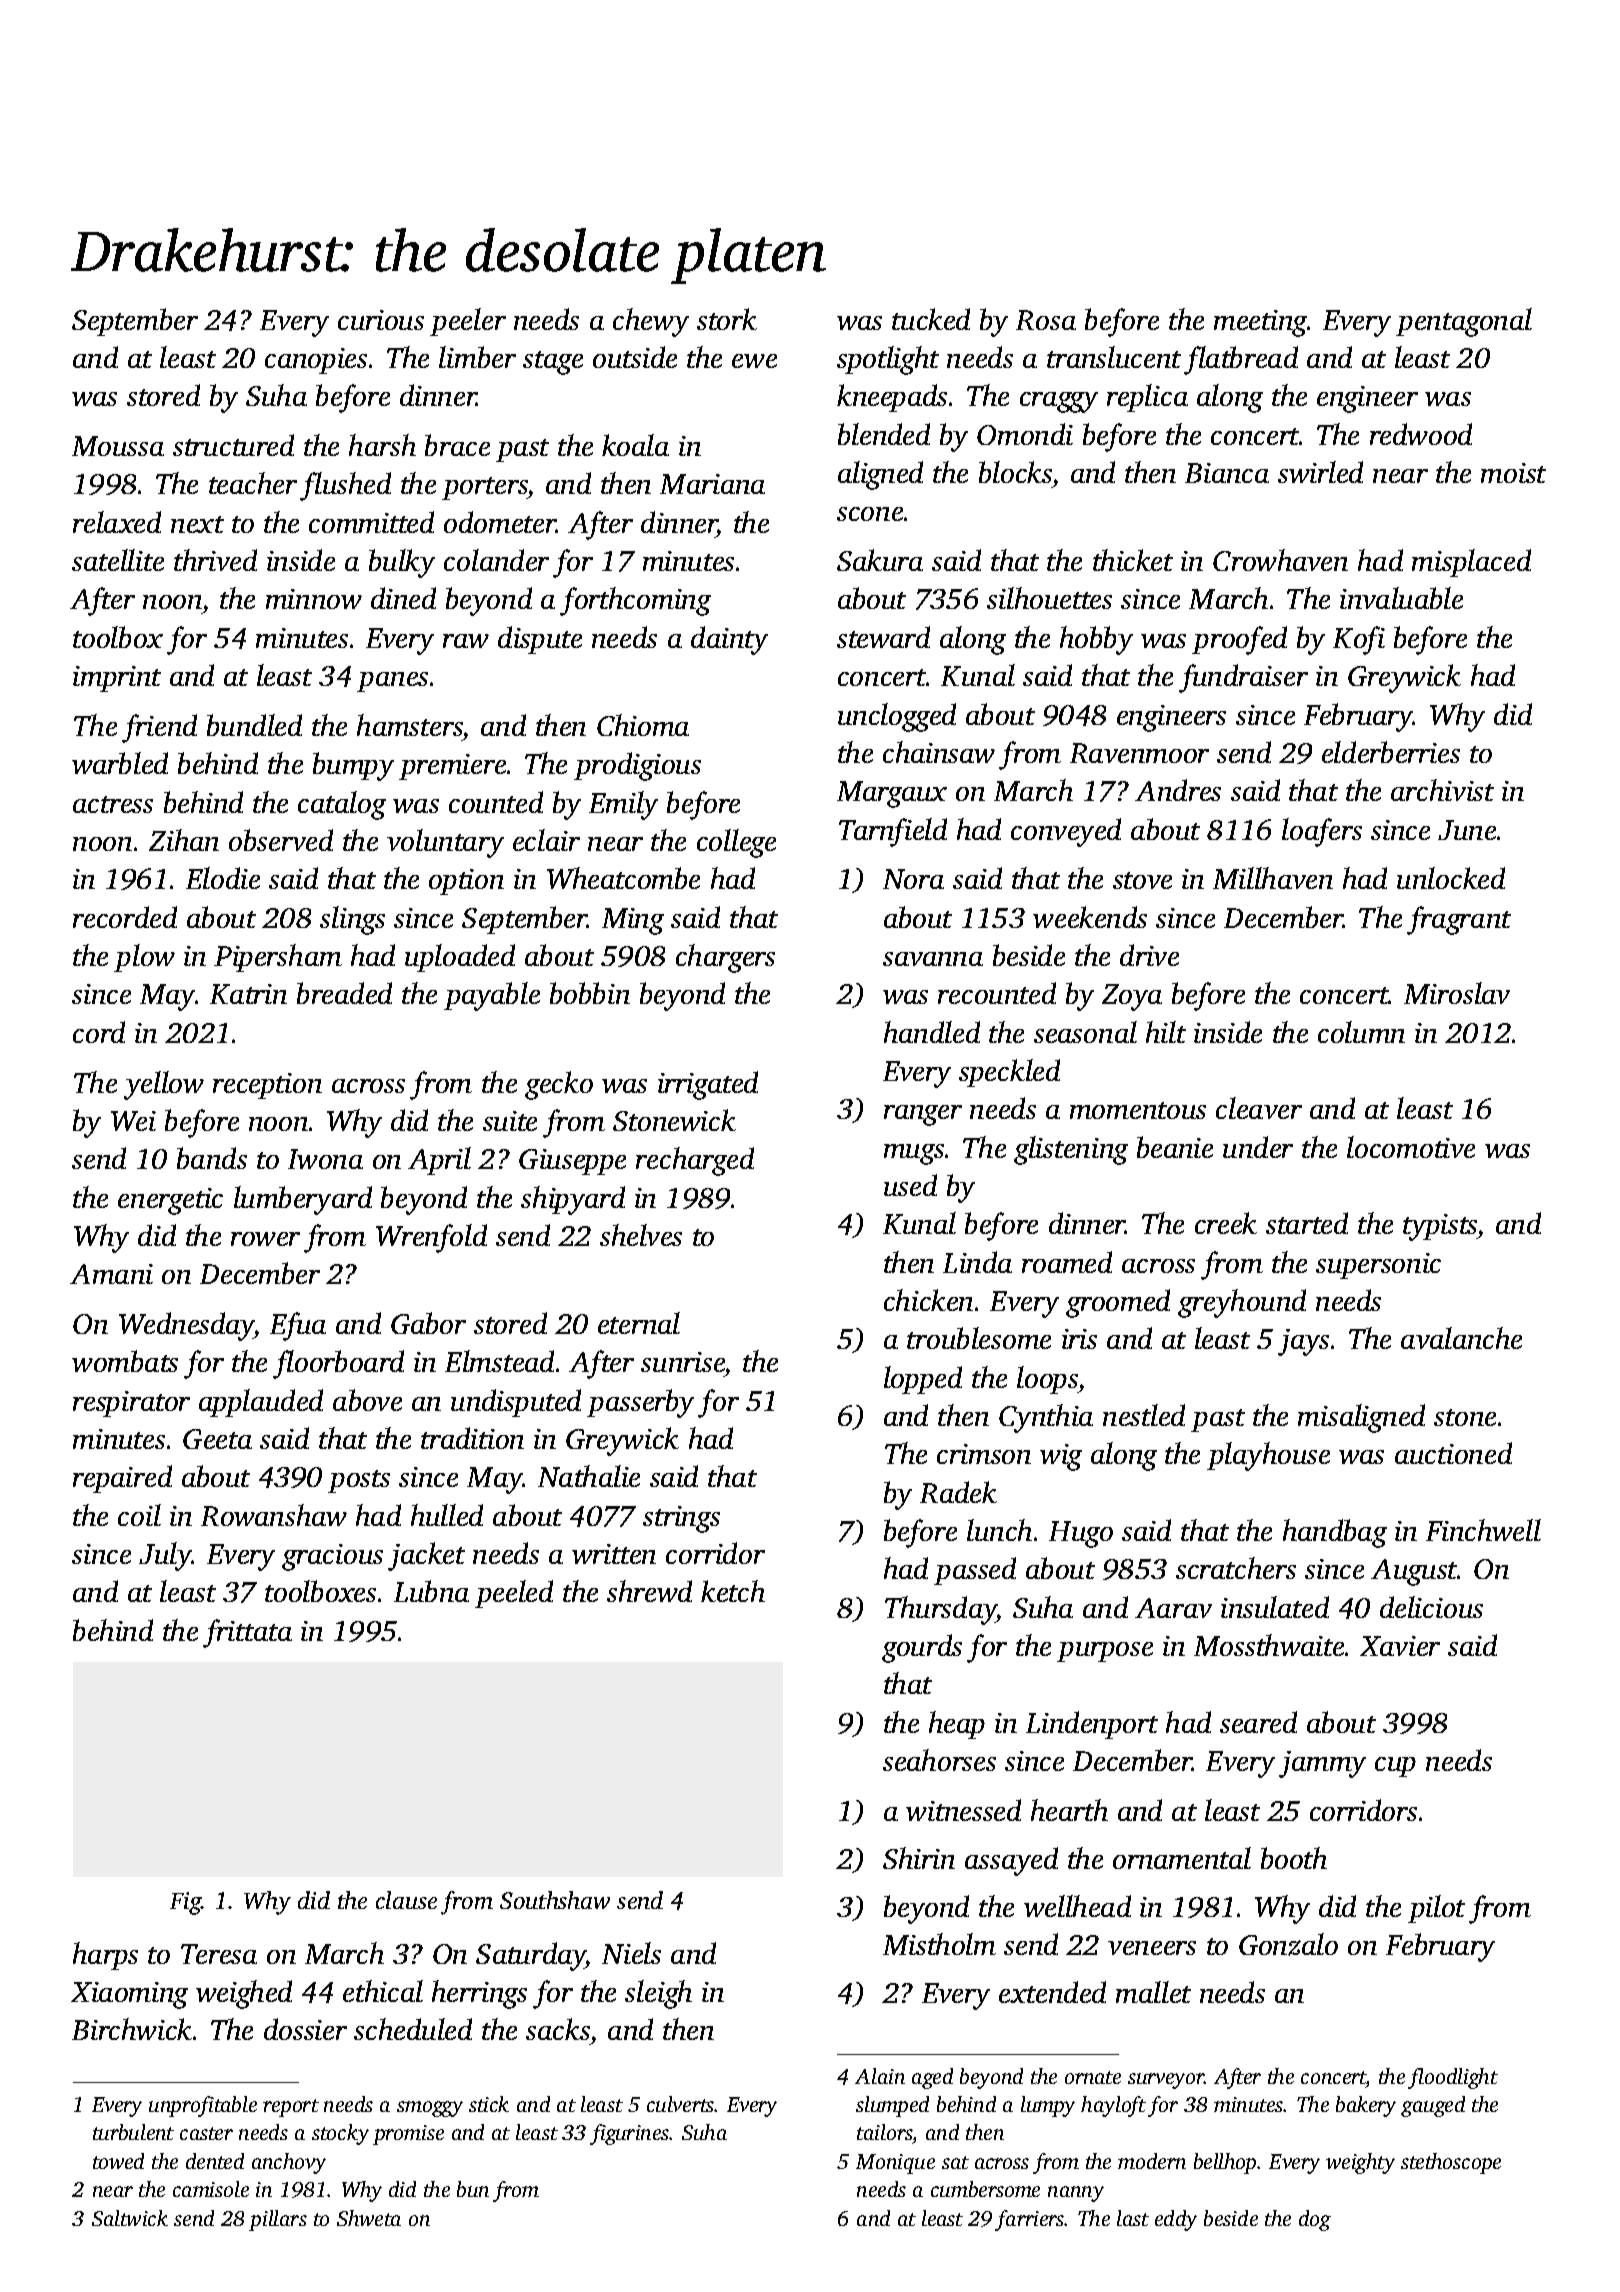 The width and height of the image is (1620, 2292). What do you see at coordinates (499, 1361) in the image?
I see `Elmstead` at bounding box center [499, 1361].
